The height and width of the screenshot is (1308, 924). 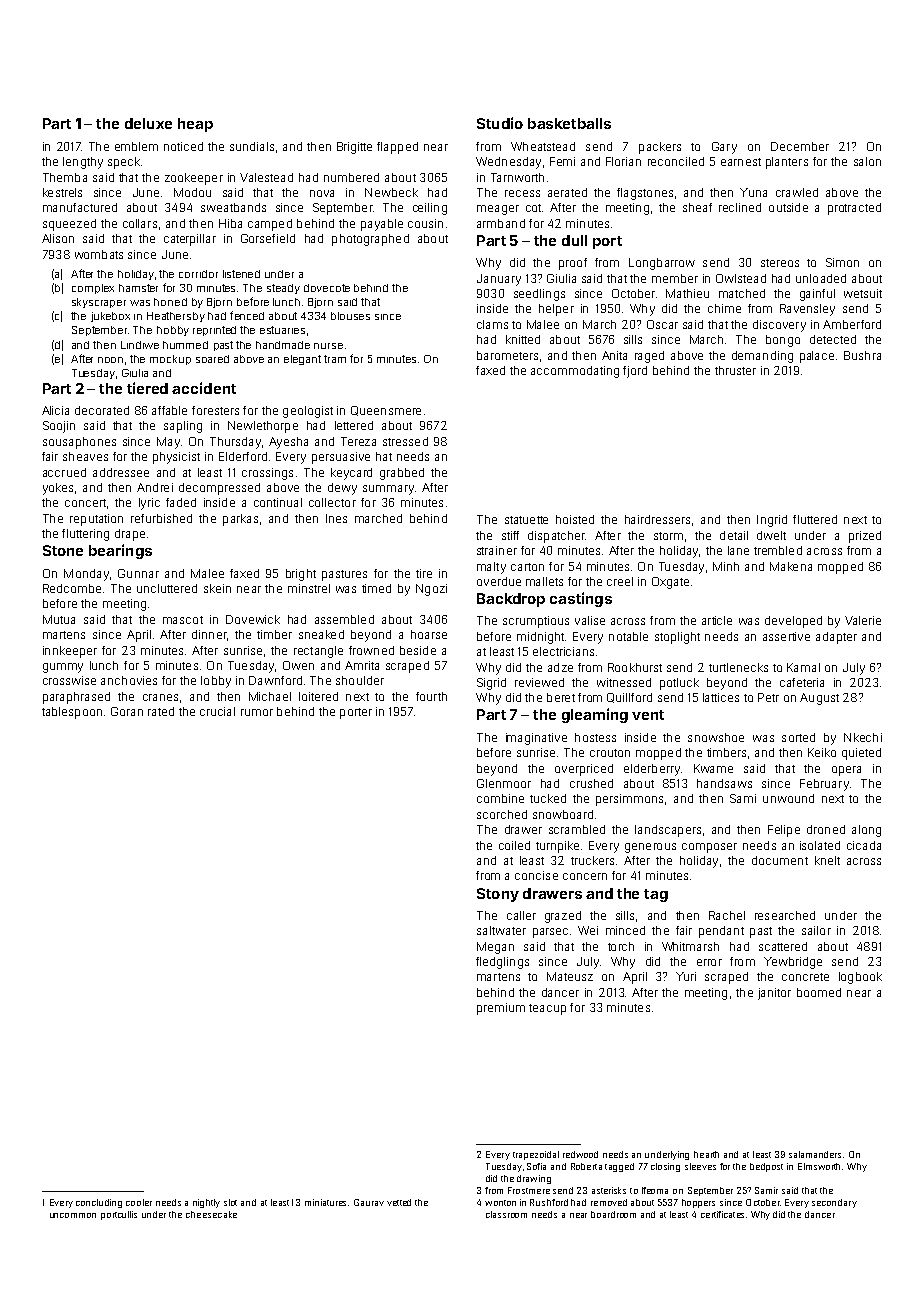 I want to click on Owlstead, so click(x=741, y=278).
